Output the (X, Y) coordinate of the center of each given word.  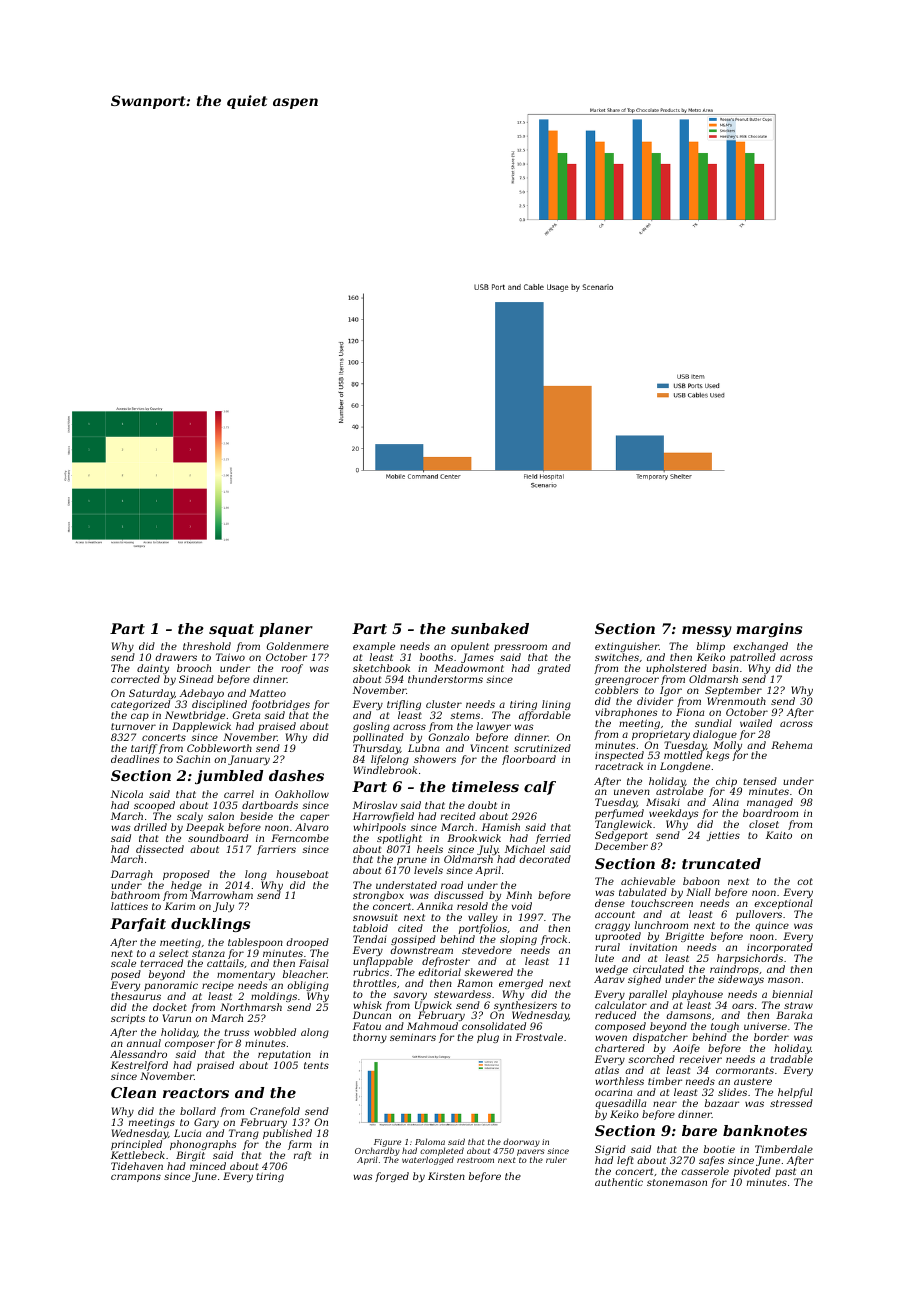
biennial (792, 994)
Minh (519, 895)
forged (392, 1177)
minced (208, 1166)
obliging (308, 986)
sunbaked (490, 628)
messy (707, 631)
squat (231, 630)
